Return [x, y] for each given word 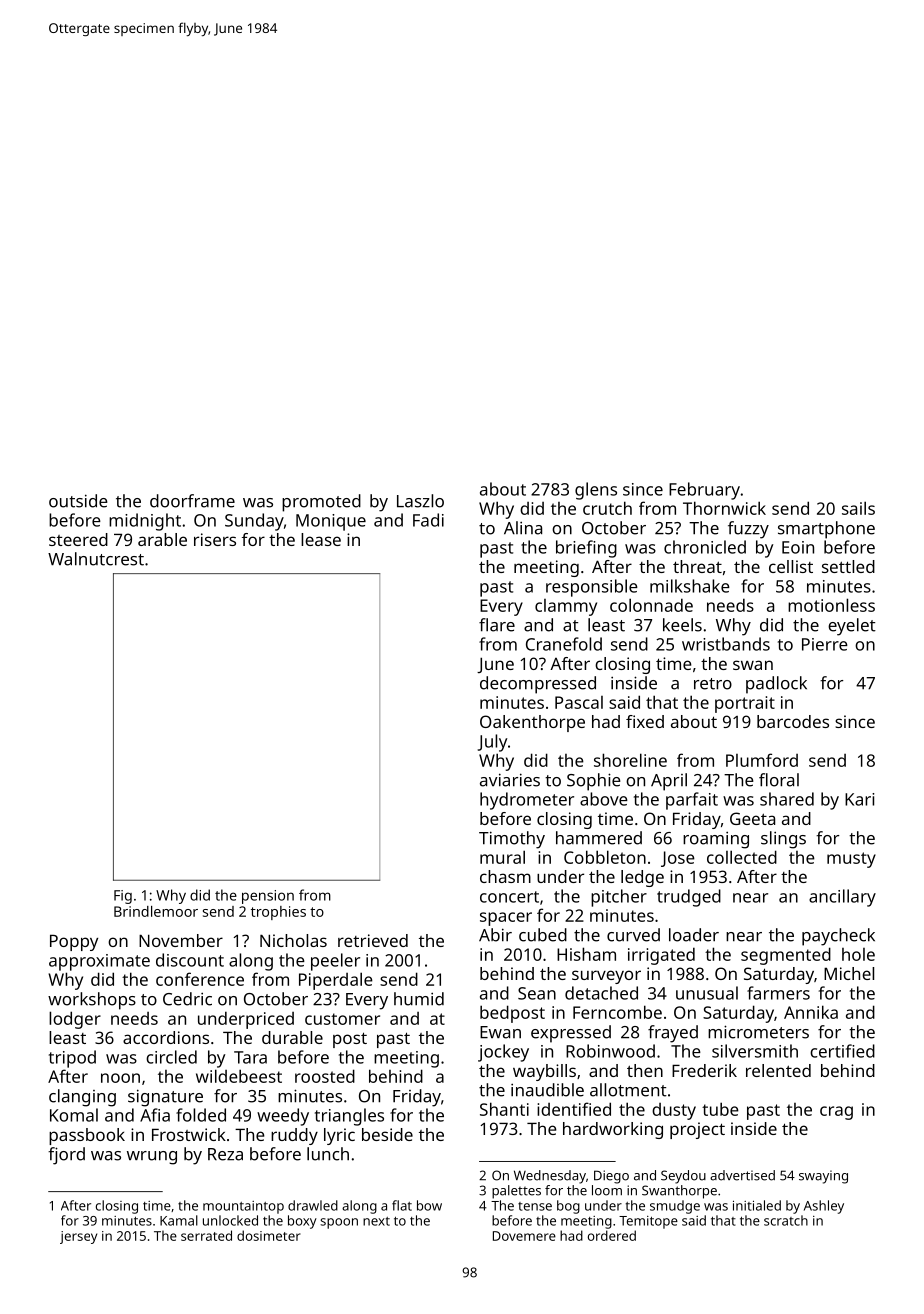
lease [321, 539]
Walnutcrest [96, 559]
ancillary [842, 898]
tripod [72, 1059]
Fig [123, 897]
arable [162, 539]
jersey [78, 1237]
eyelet [852, 627]
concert [509, 897]
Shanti [504, 1109]
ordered [612, 1235]
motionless [831, 605]
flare [497, 625]
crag [836, 1113]
